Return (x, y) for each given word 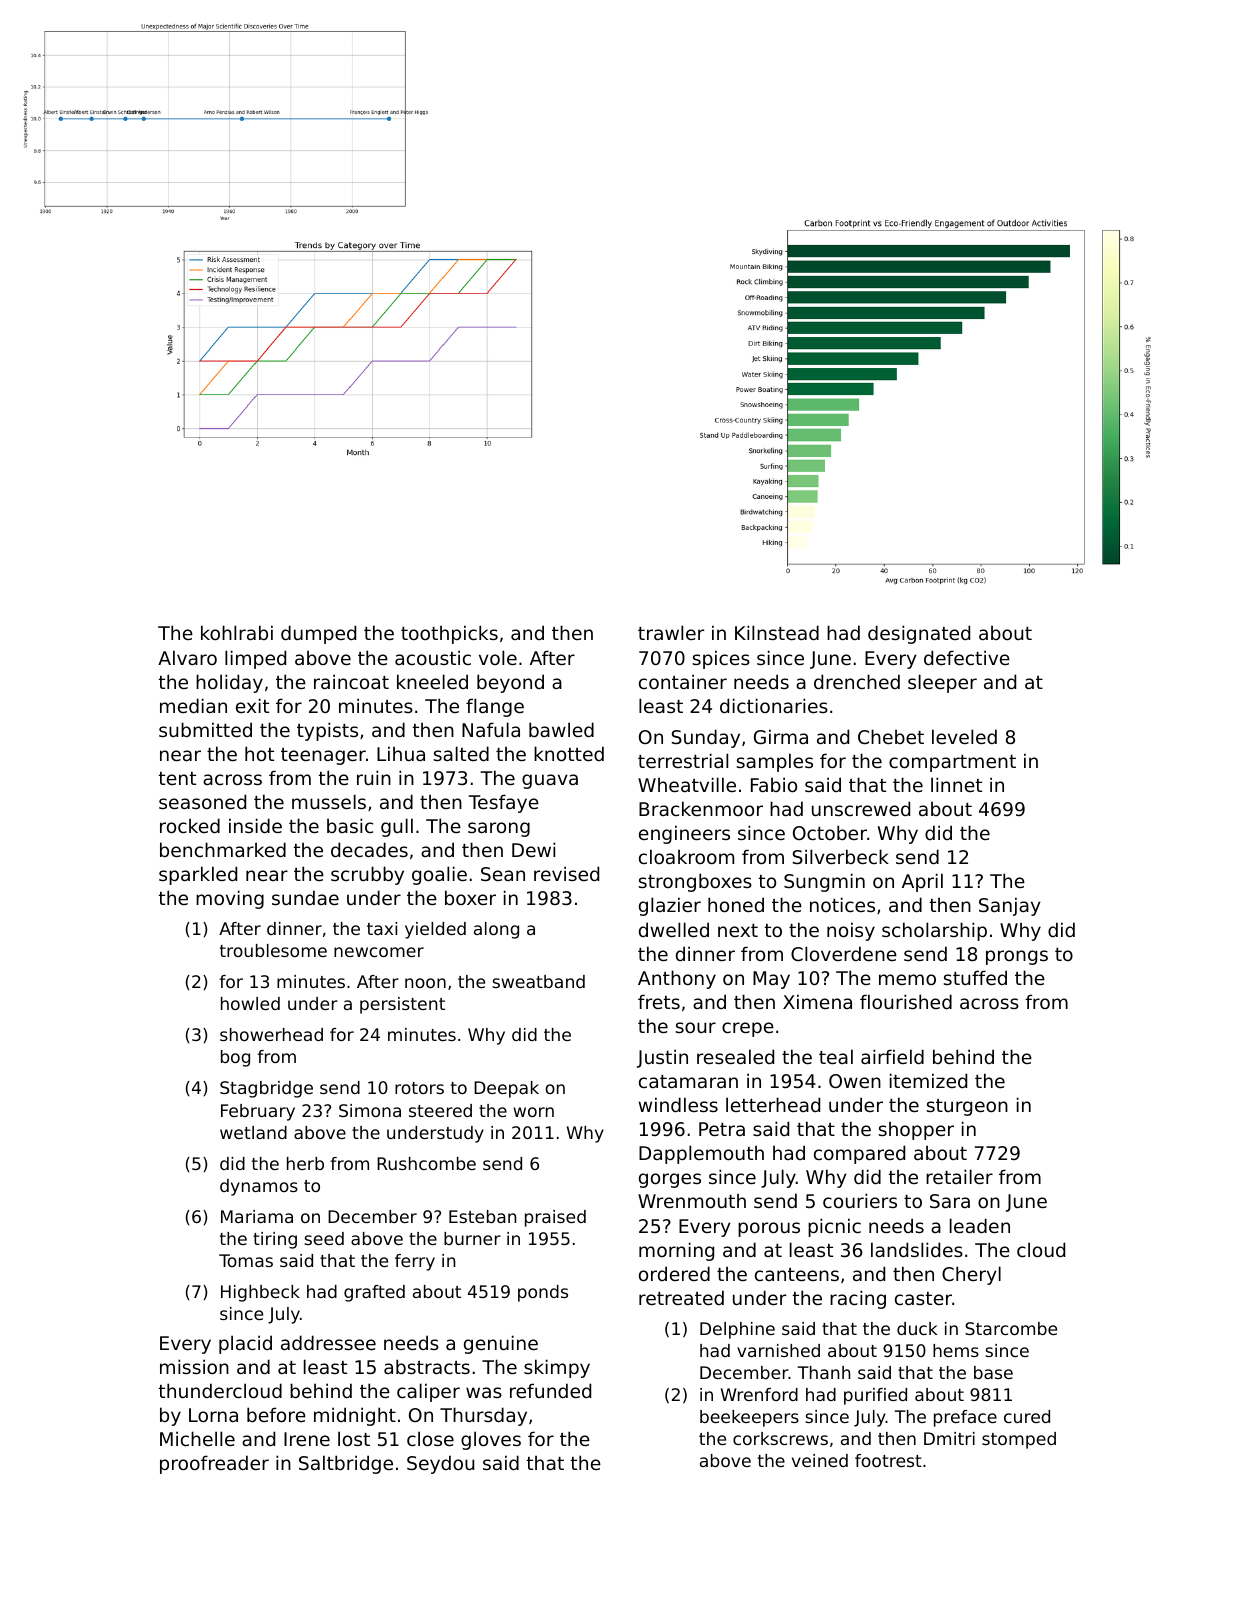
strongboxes (695, 882)
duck (917, 1328)
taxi (382, 928)
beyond (510, 683)
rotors (419, 1088)
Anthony (677, 979)
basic (350, 825)
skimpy (557, 1368)
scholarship (934, 931)
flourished (906, 1001)
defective (967, 657)
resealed (735, 1056)
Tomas (246, 1260)
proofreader (214, 1464)
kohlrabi (237, 632)
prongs (1017, 957)
